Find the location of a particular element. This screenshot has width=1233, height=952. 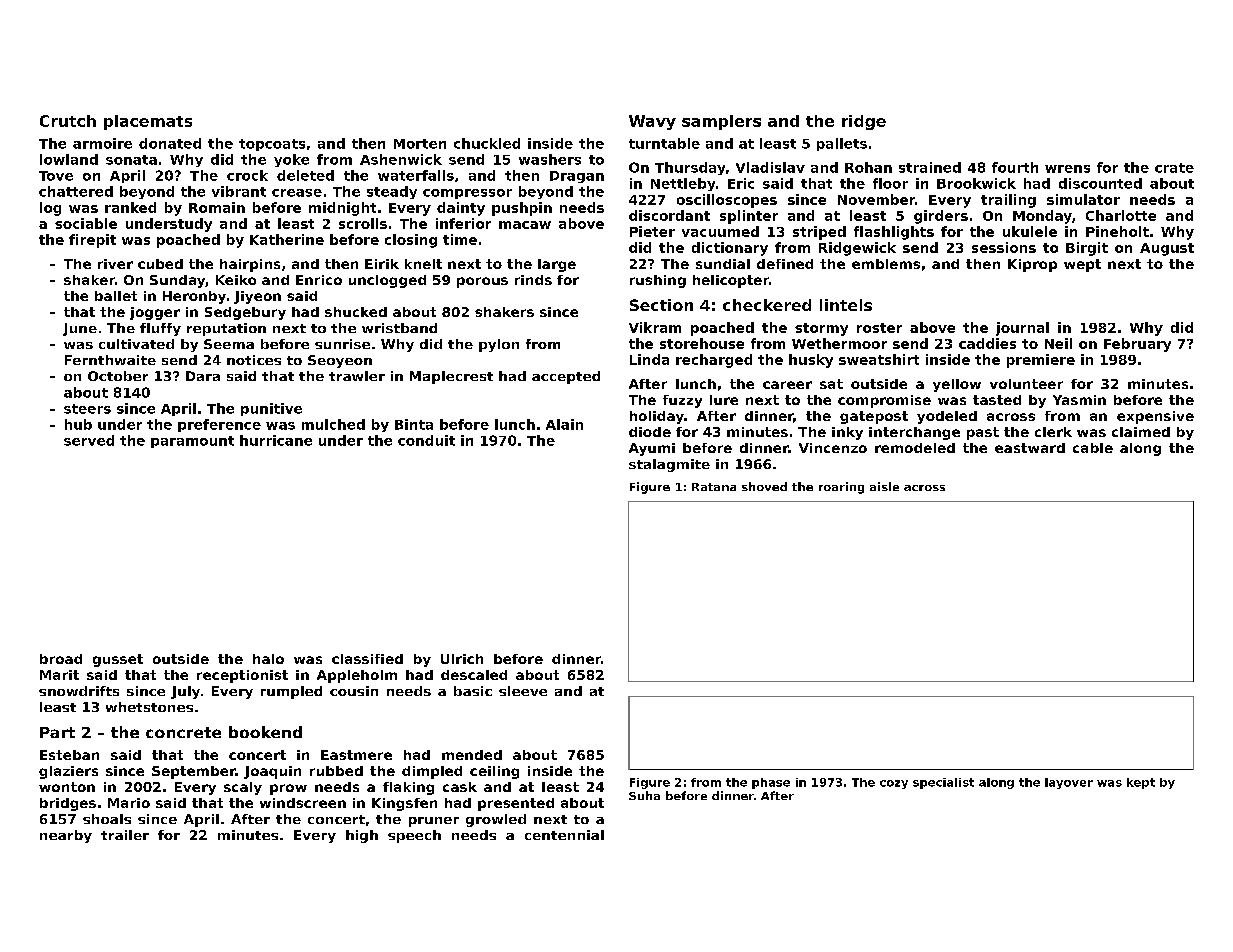

dictionary is located at coordinates (730, 249).
